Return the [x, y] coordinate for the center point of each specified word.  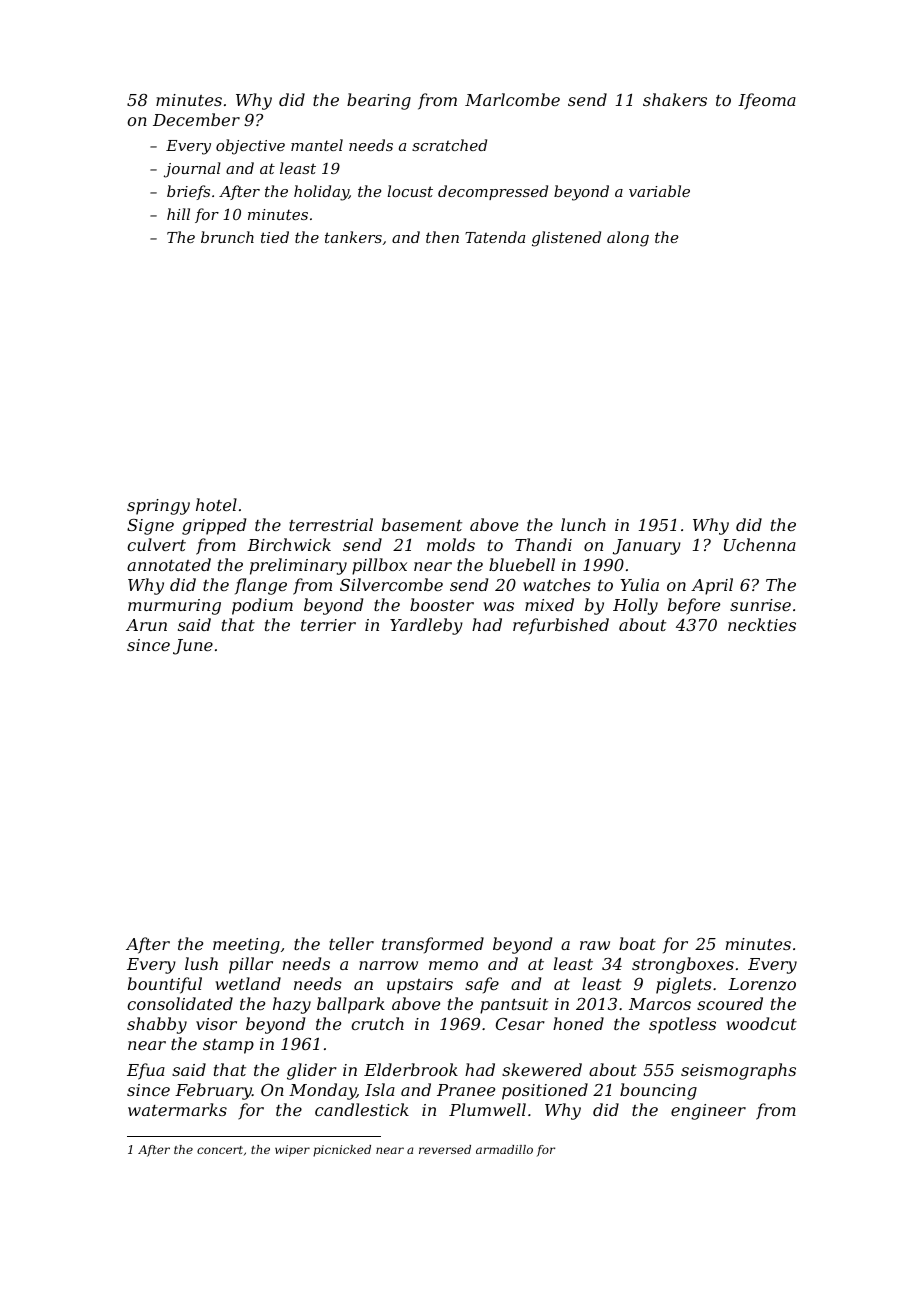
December [196, 119]
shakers [675, 99]
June [193, 647]
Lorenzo [762, 984]
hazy [292, 1005]
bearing [379, 101]
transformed [433, 945]
